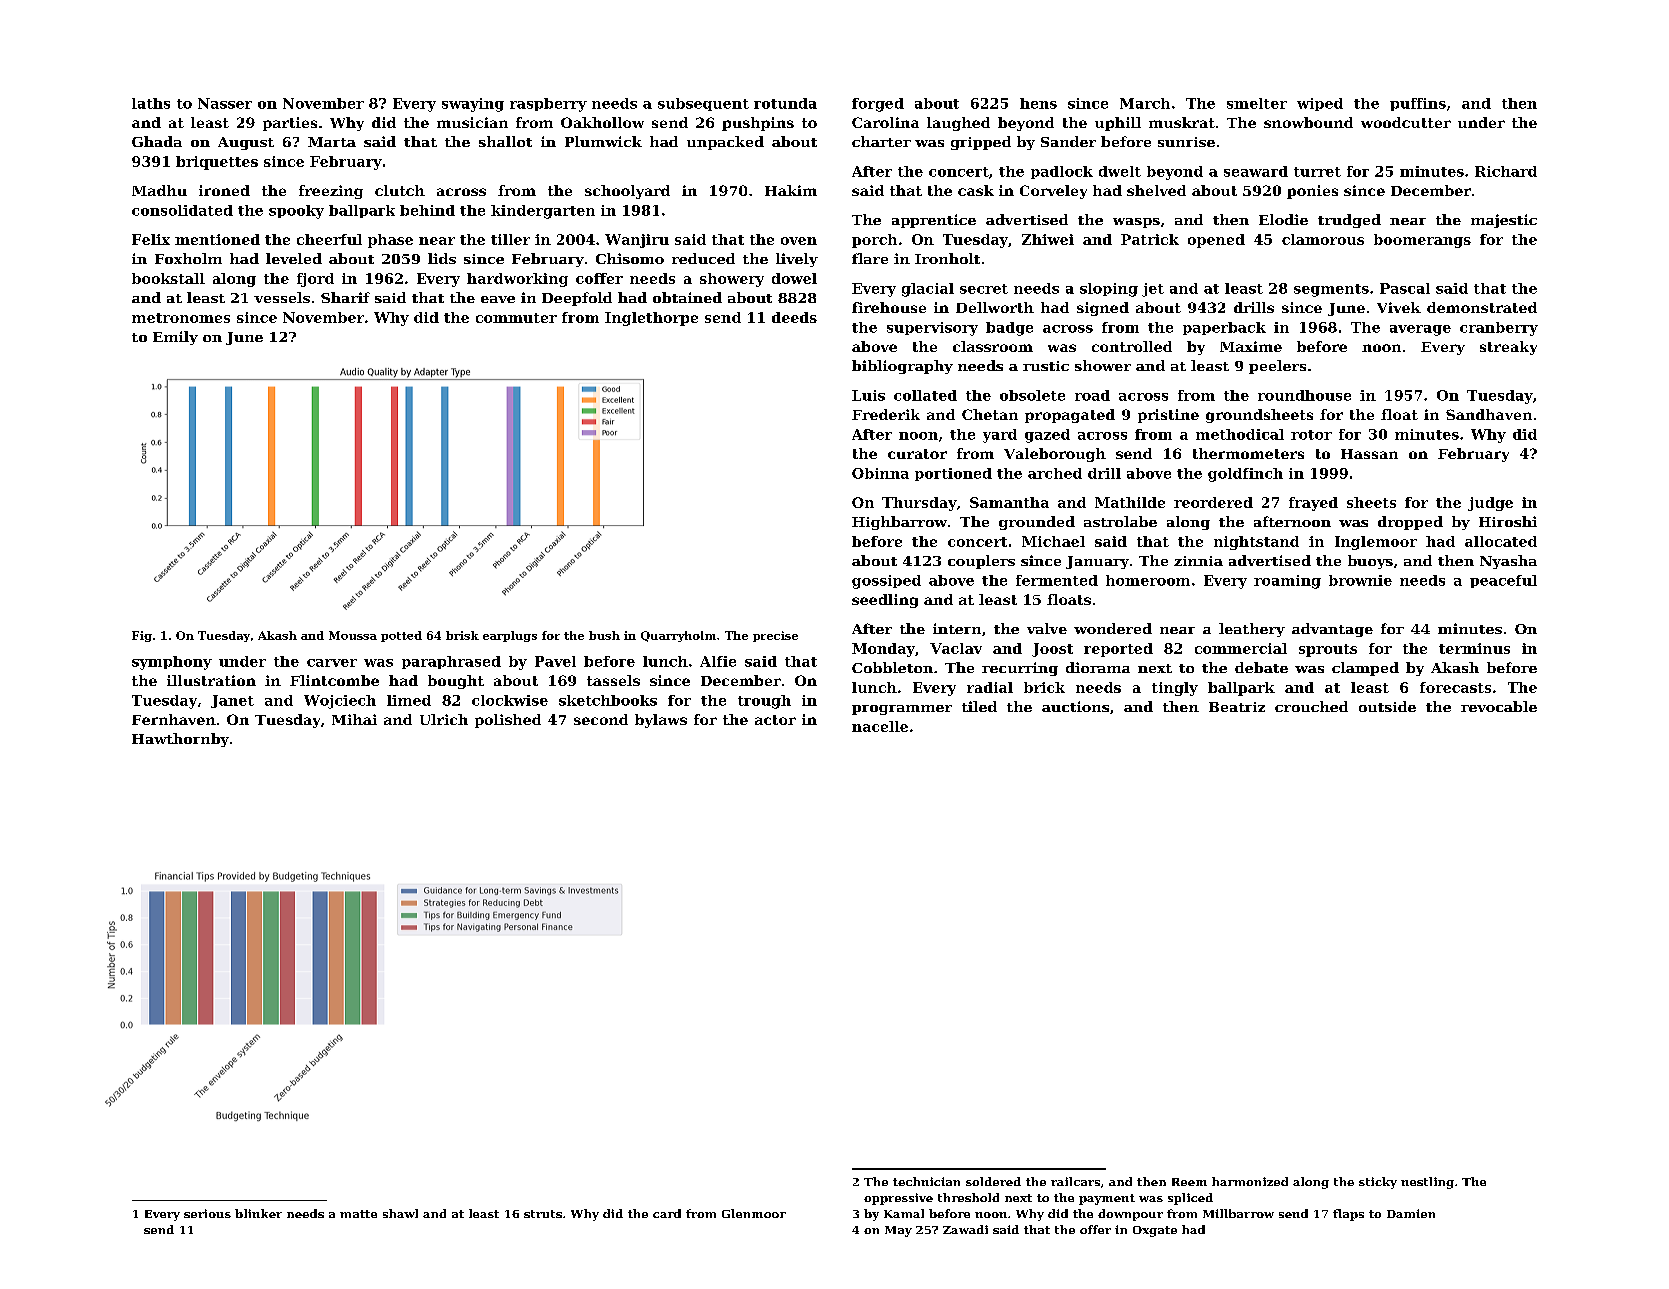 This screenshot has width=1669, height=1289. Describe the element at coordinates (207, 1213) in the screenshot. I see `serious` at that location.
